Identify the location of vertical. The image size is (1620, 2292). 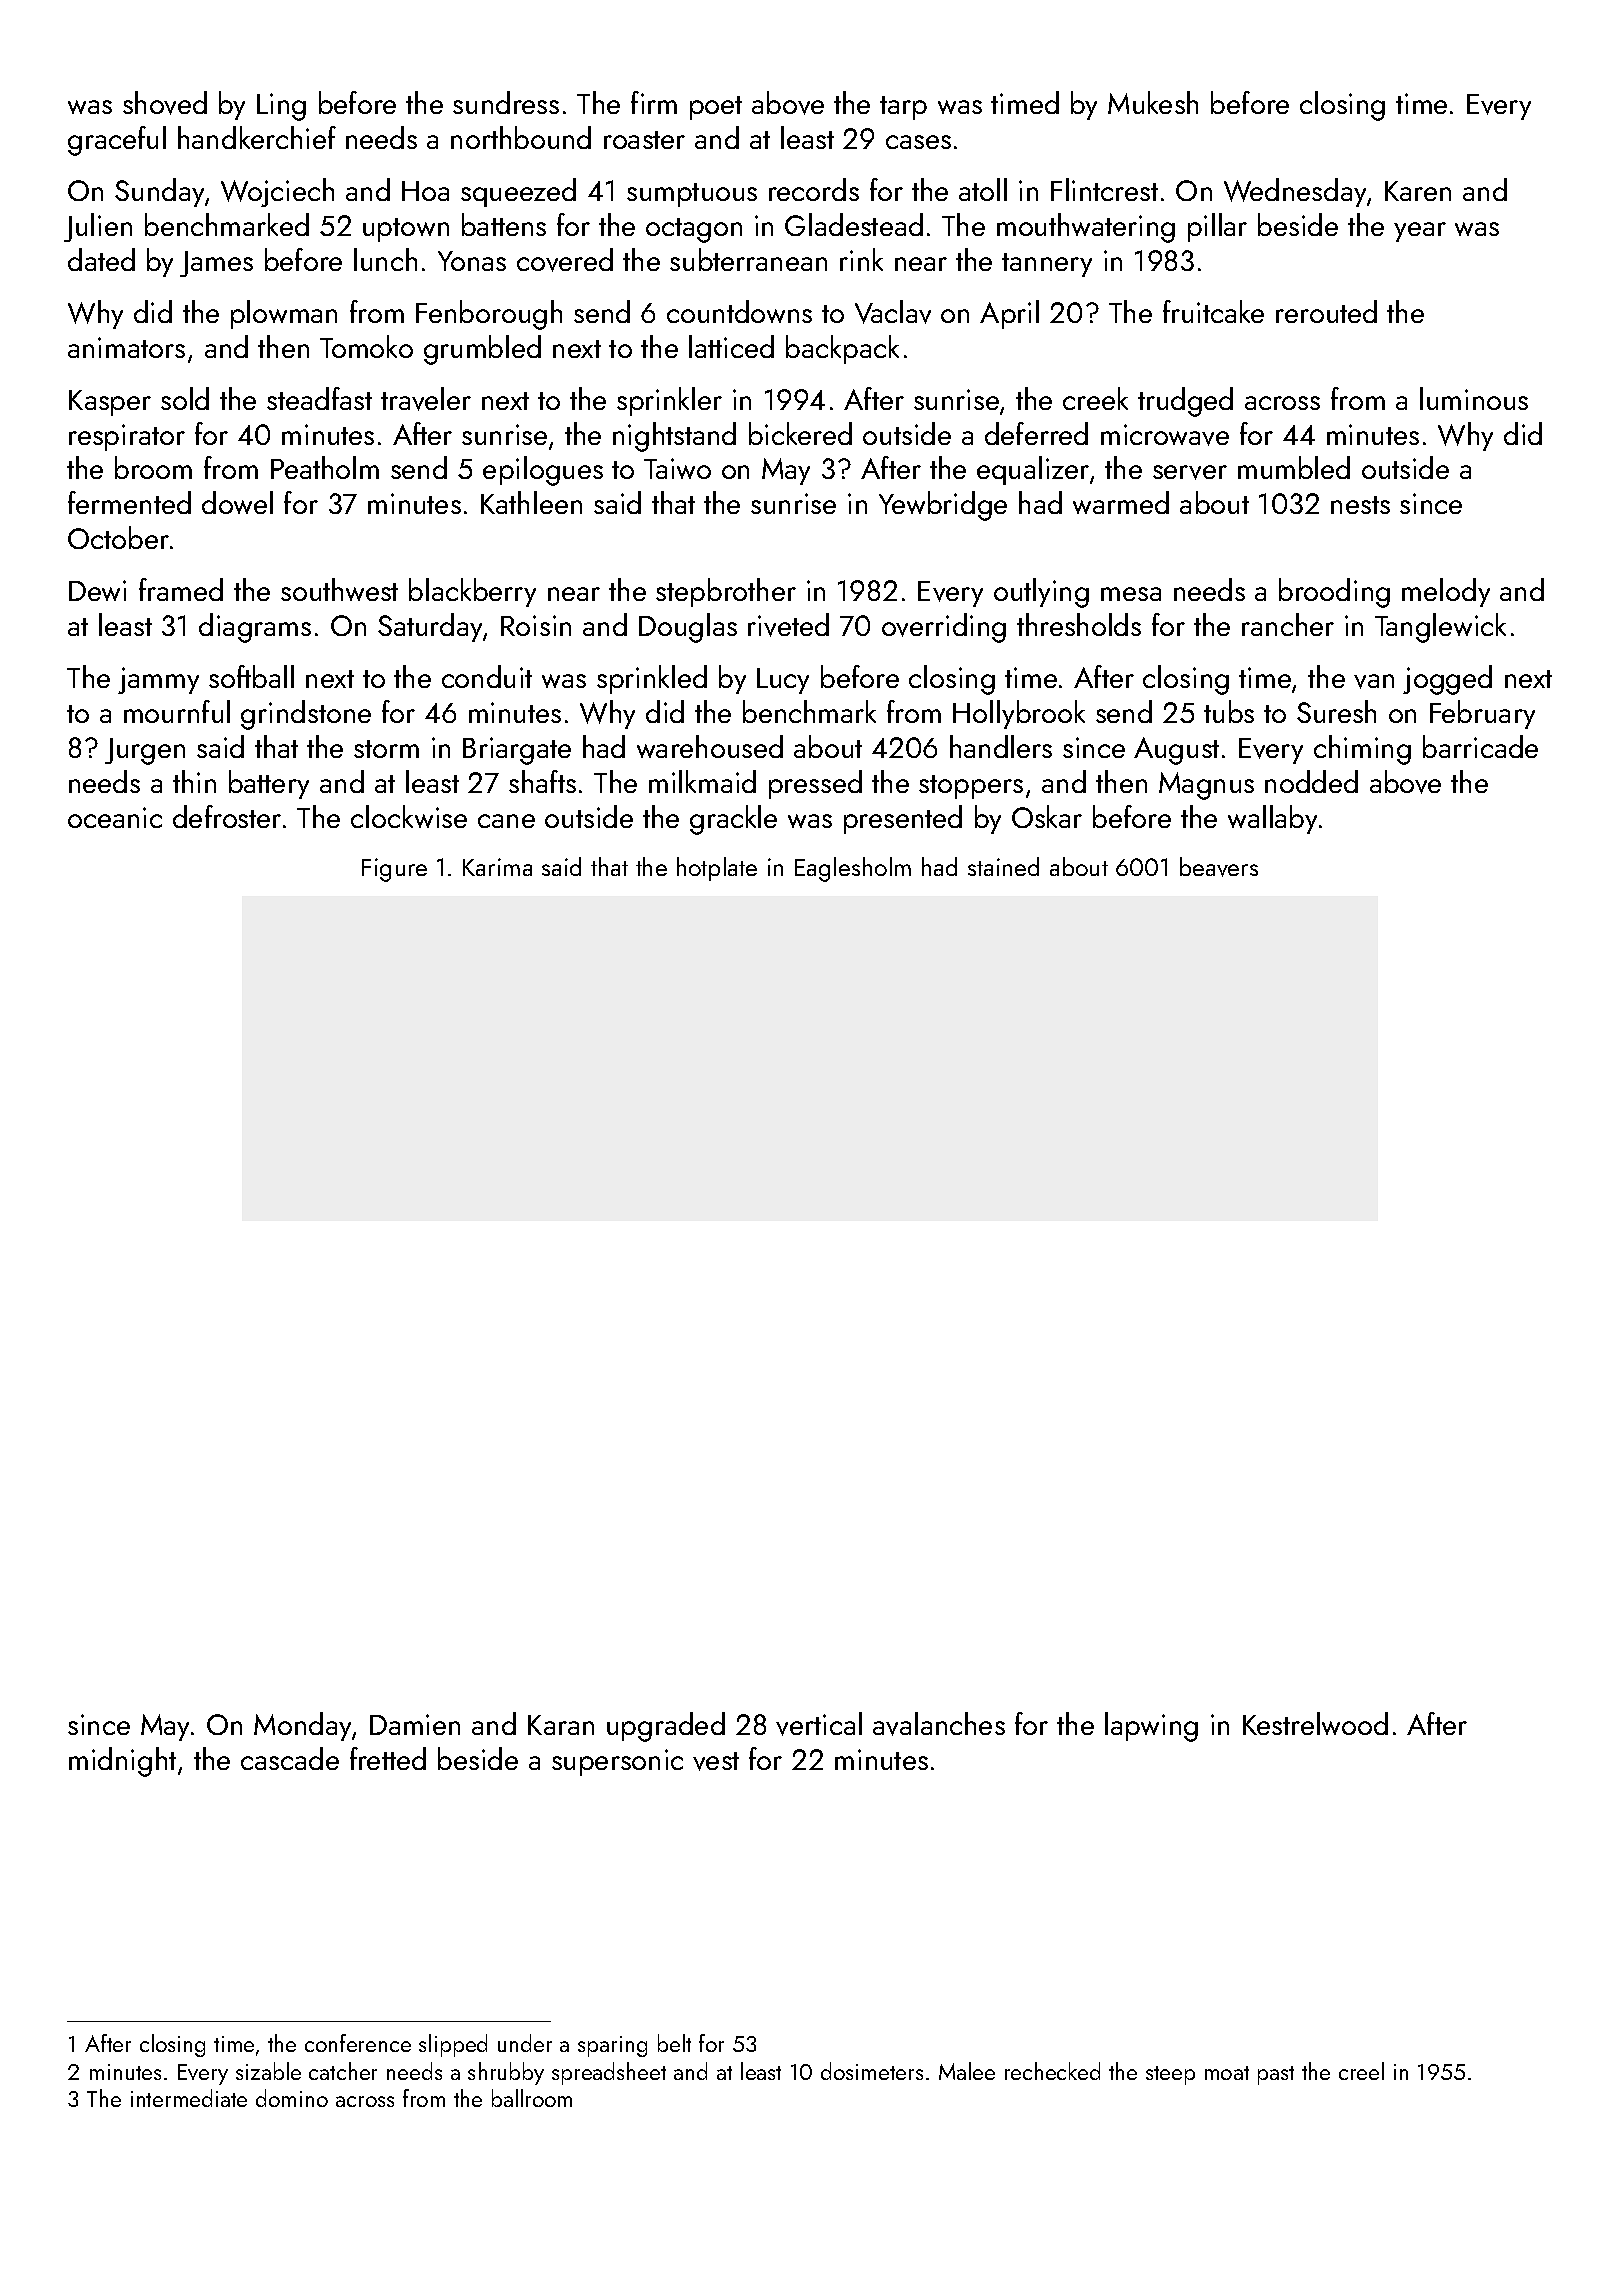
(819, 1724).
